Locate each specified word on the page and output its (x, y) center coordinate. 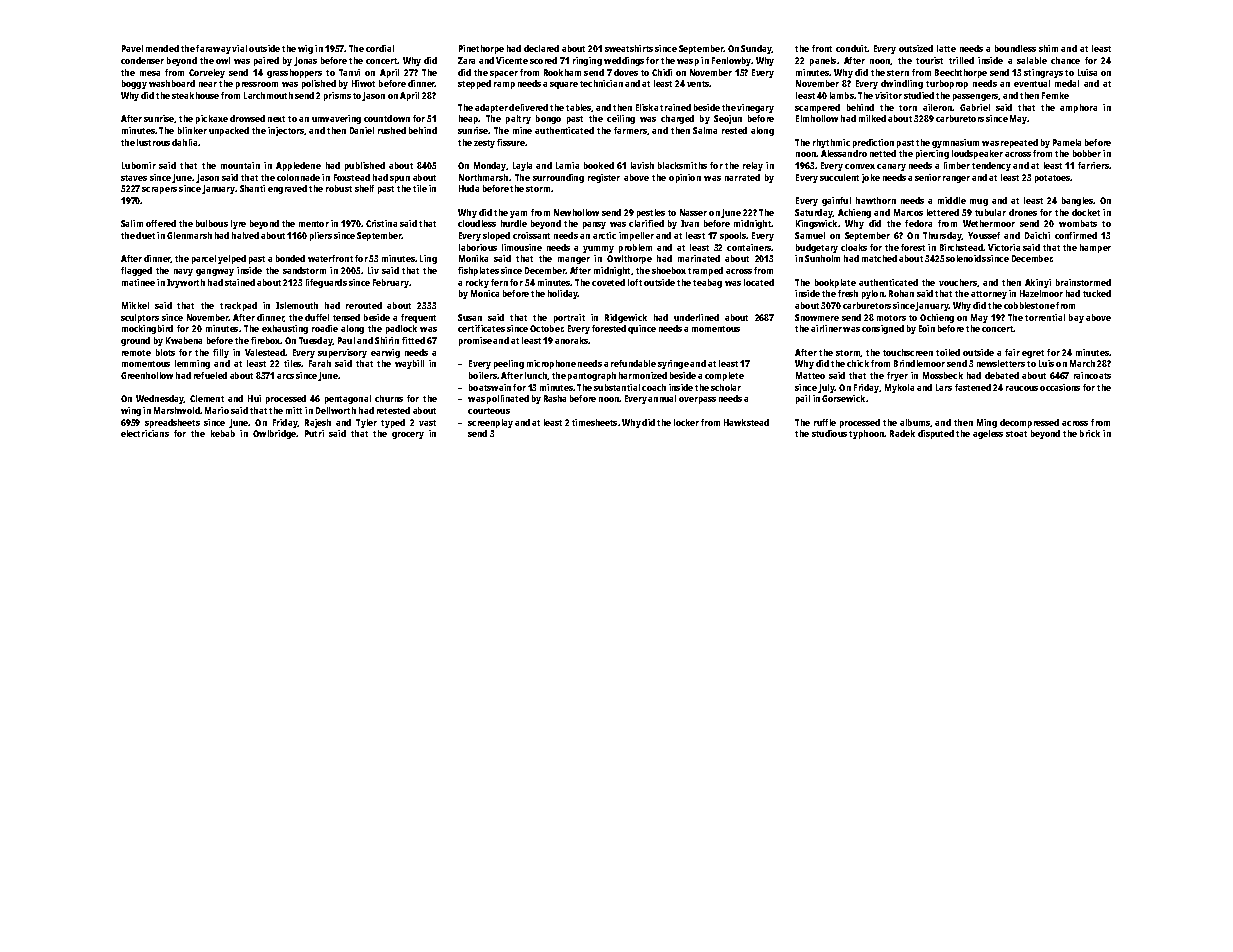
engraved (287, 189)
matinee (138, 282)
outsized (916, 48)
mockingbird (147, 329)
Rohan (901, 293)
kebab (223, 433)
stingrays (1043, 73)
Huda (469, 188)
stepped (474, 84)
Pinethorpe (481, 49)
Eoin (927, 328)
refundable (633, 363)
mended (162, 48)
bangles (1078, 201)
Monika (473, 258)
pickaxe (212, 119)
